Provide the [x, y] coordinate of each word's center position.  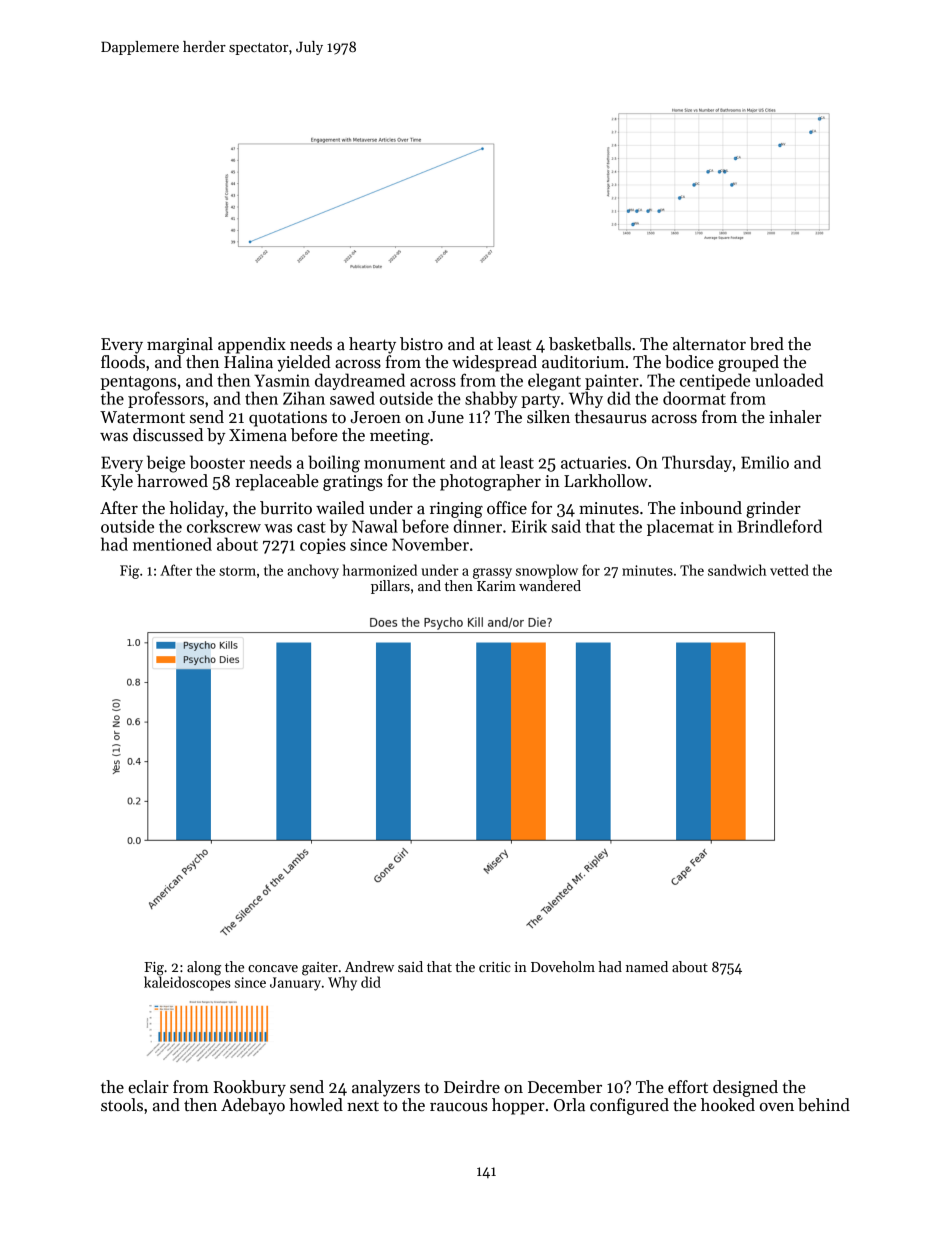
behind [824, 1105]
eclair [148, 1087]
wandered [550, 585]
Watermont [142, 417]
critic [495, 967]
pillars [390, 587]
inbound [711, 508]
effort [688, 1087]
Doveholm [563, 966]
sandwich [737, 570]
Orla [569, 1105]
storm [237, 571]
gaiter [320, 969]
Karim [496, 586]
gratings [353, 483]
